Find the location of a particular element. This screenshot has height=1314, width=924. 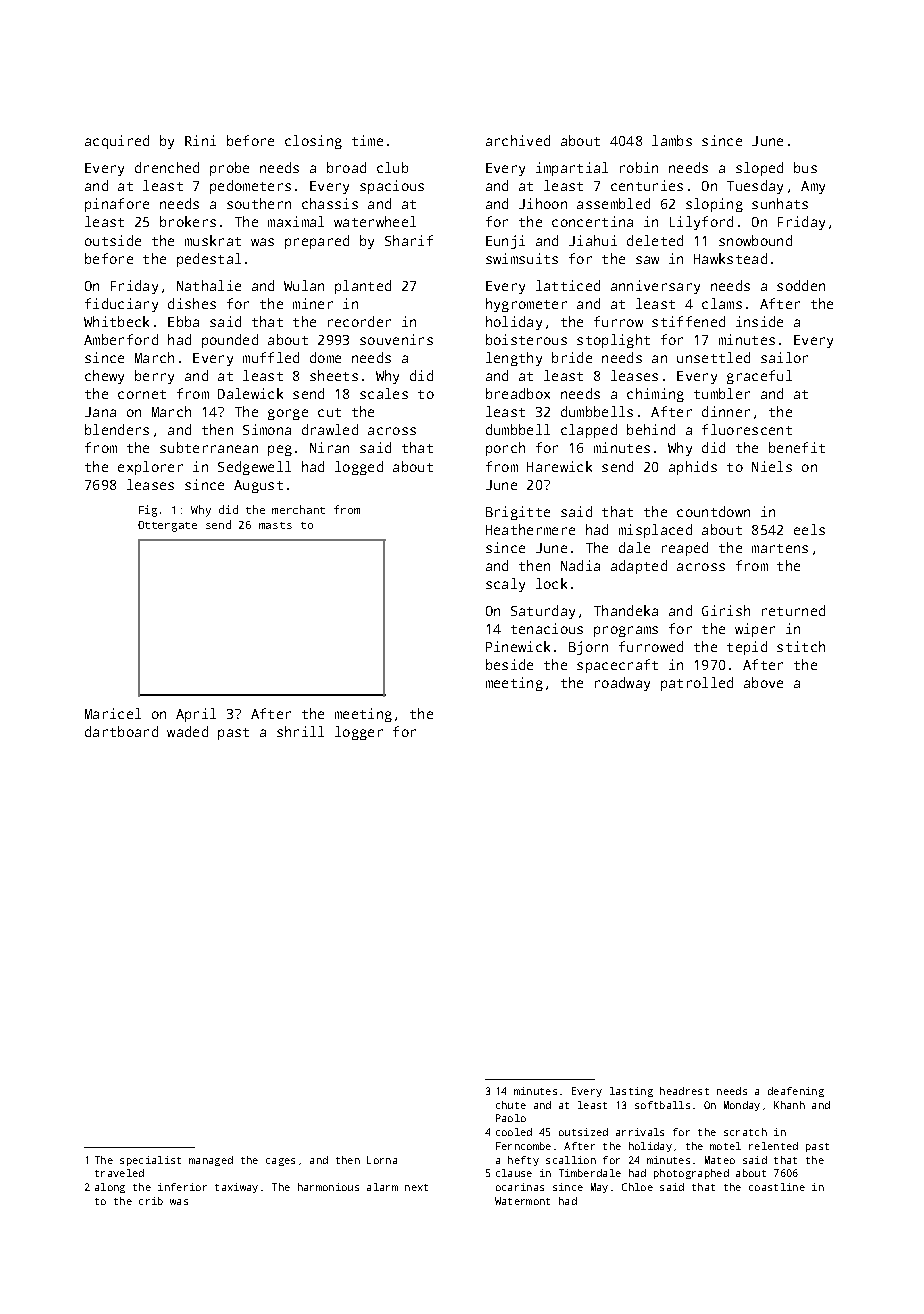

anniversary is located at coordinates (655, 287).
